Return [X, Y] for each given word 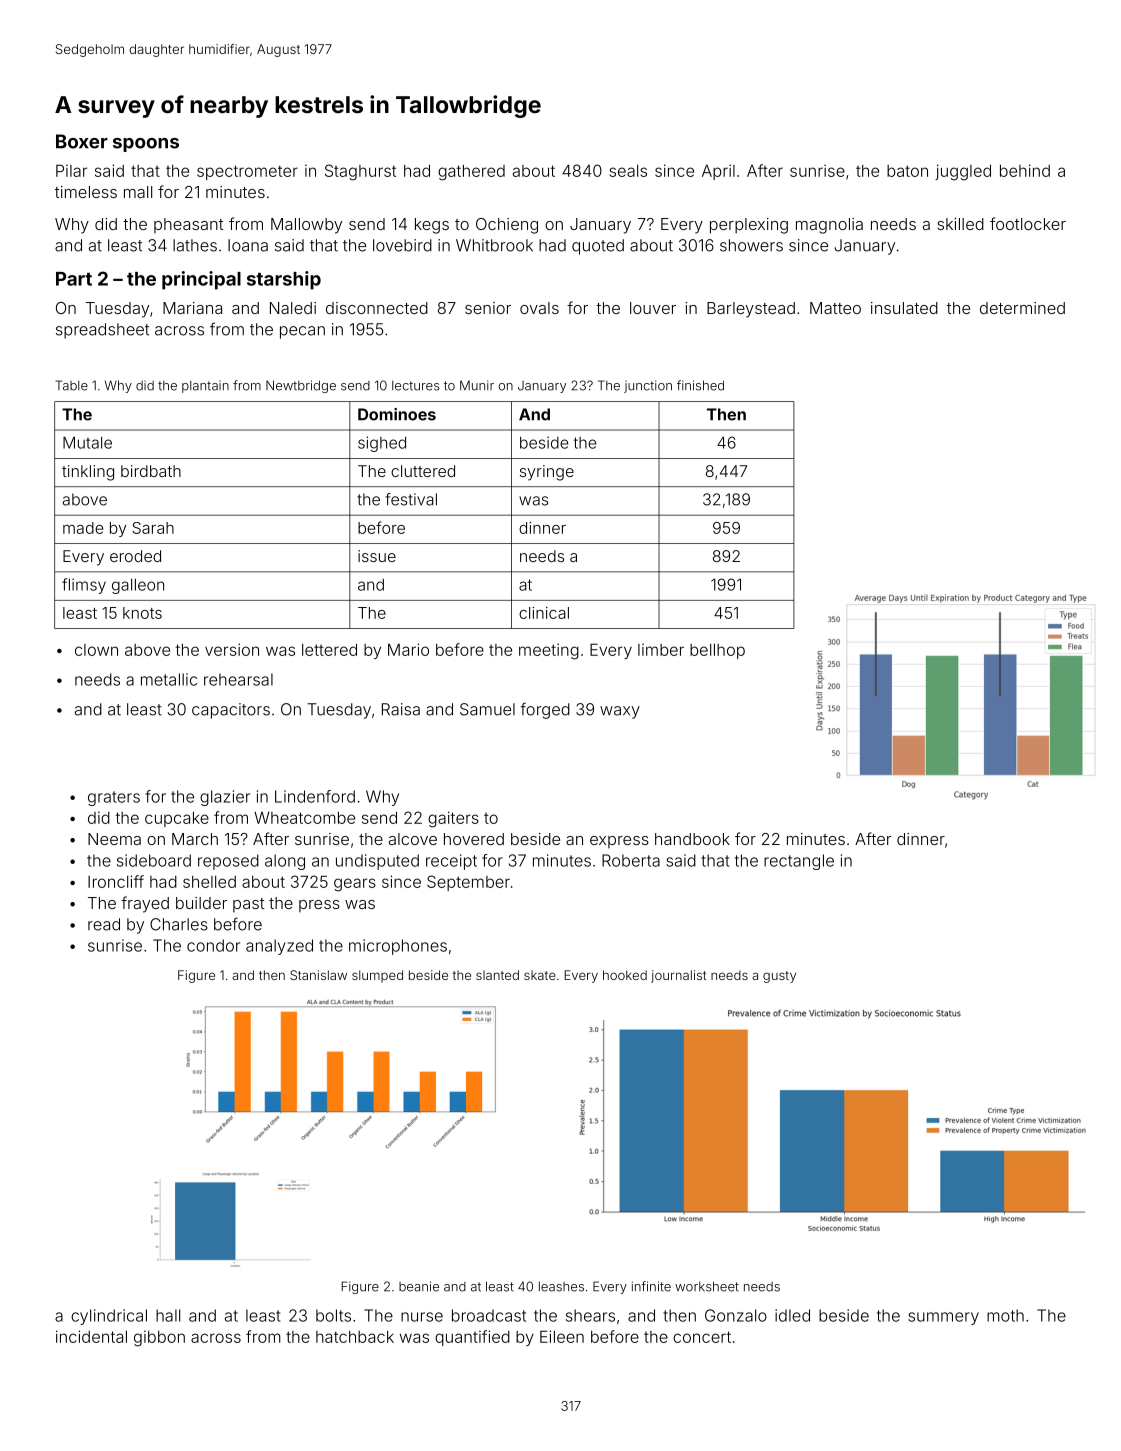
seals [628, 171]
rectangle [799, 862]
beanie [419, 1286]
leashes [561, 1286]
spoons [146, 145]
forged [545, 710]
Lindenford [315, 796]
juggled [963, 172]
